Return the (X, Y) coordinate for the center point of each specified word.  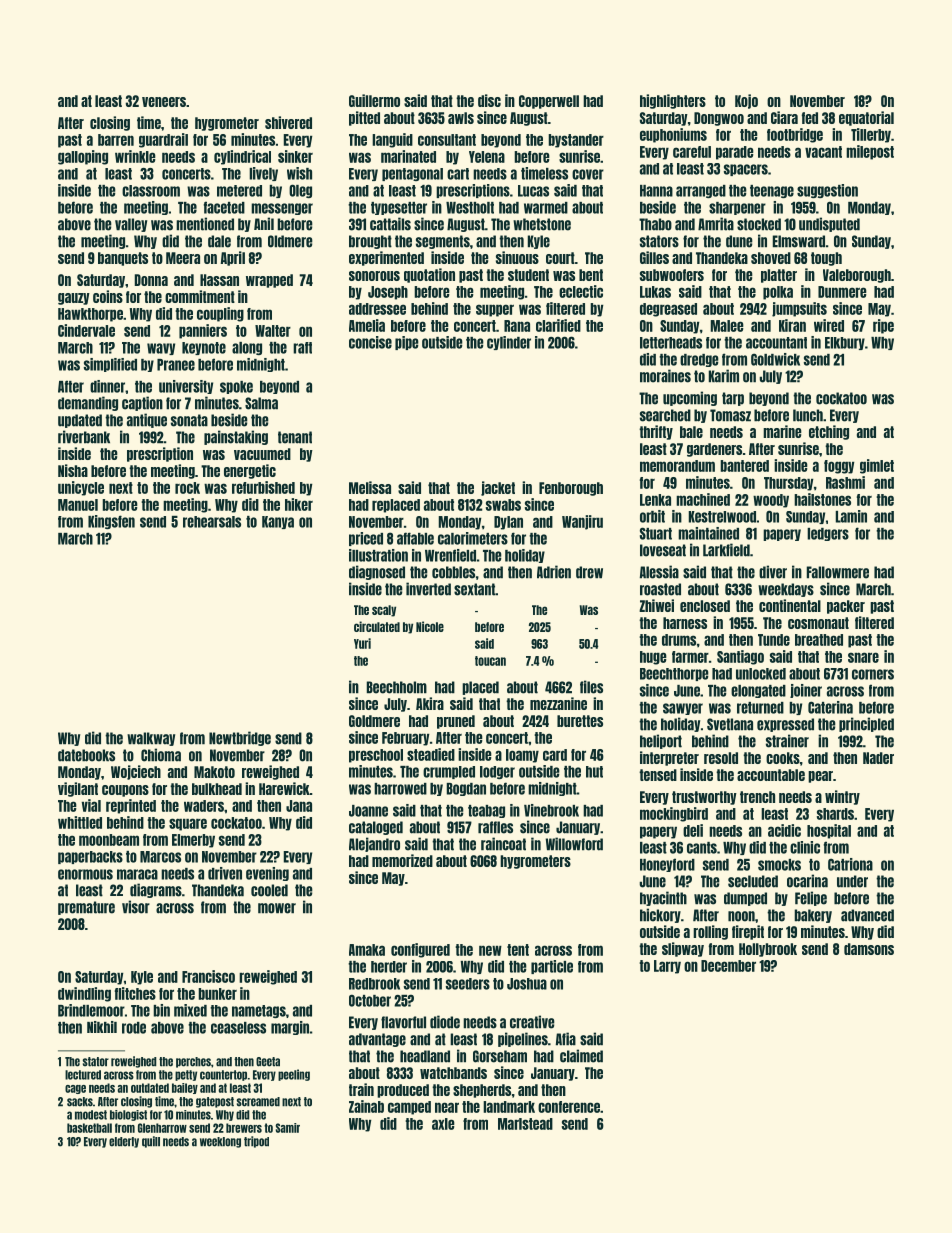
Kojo (746, 101)
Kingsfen (111, 522)
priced (366, 539)
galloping (83, 157)
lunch (808, 415)
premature (86, 908)
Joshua (527, 984)
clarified (558, 325)
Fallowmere (838, 572)
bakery (813, 916)
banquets (123, 259)
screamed (258, 1102)
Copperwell (549, 102)
